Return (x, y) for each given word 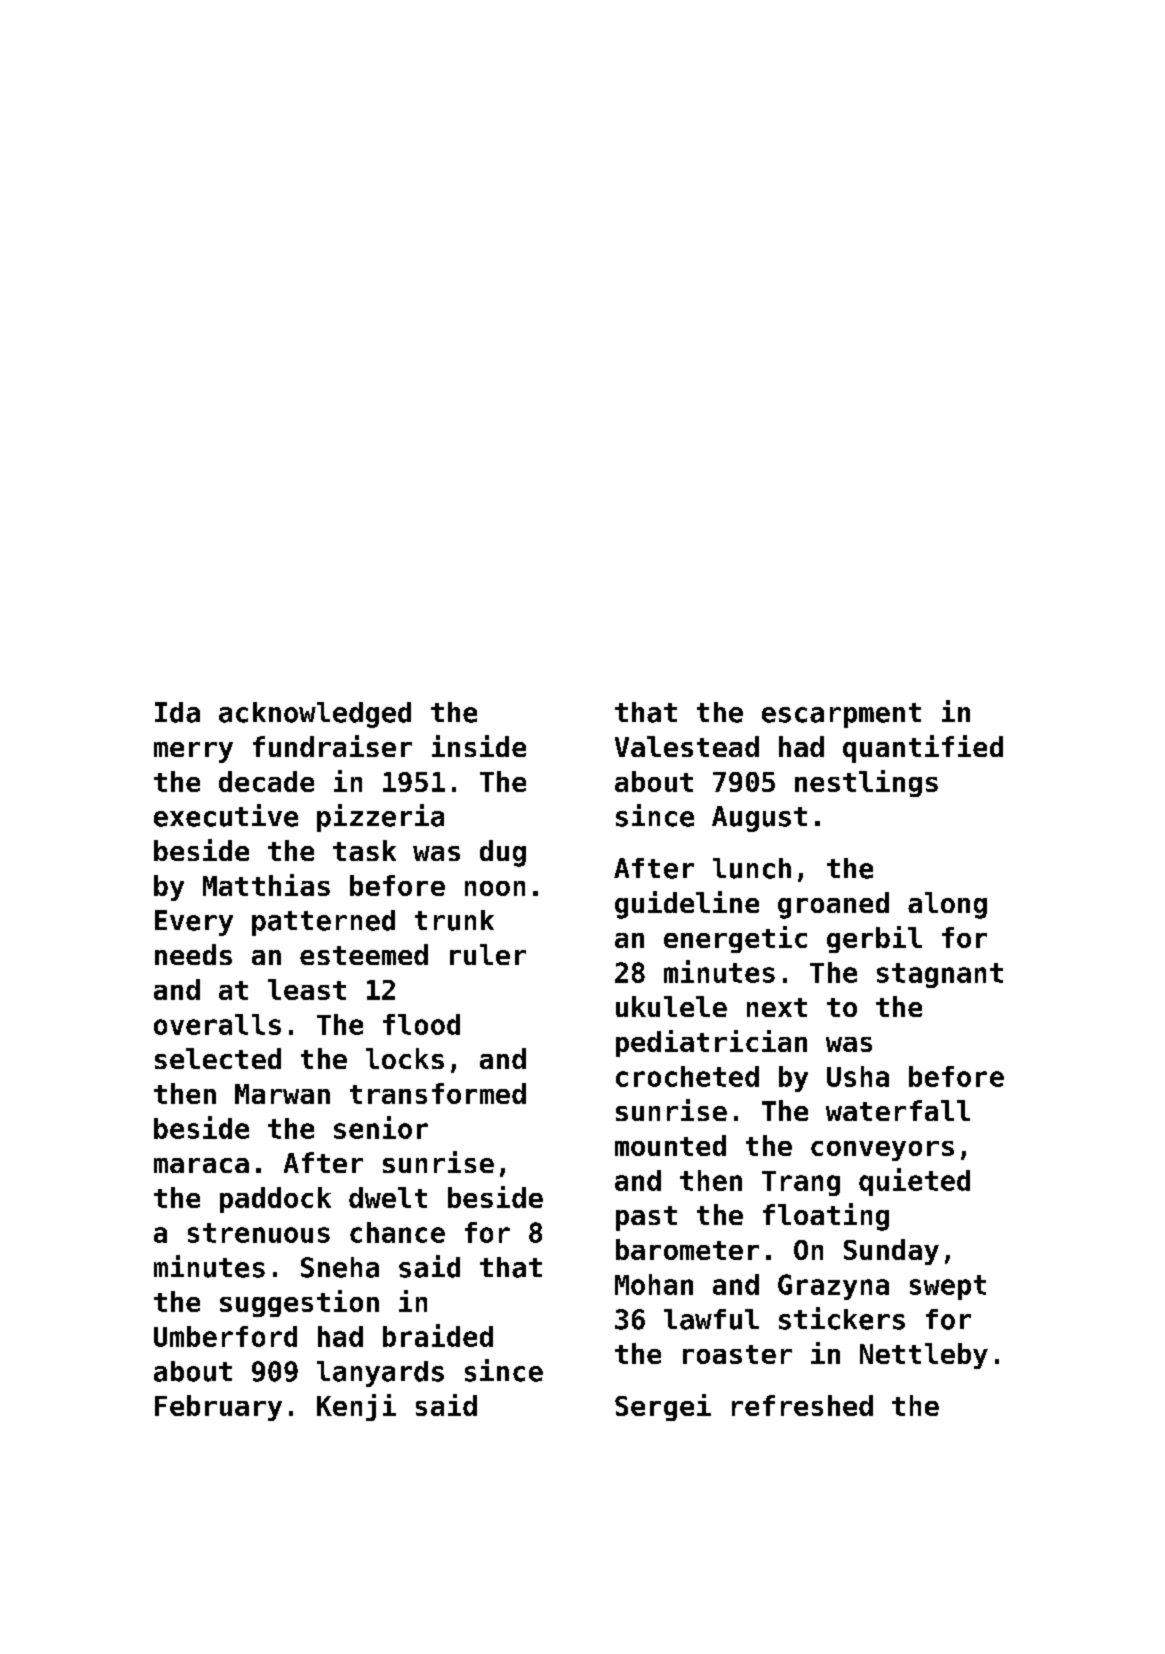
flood (421, 1024)
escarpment (841, 715)
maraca (201, 1165)
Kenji (356, 1407)
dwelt (388, 1197)
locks (405, 1058)
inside (479, 746)
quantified (923, 749)
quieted (914, 1182)
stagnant (940, 975)
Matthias (266, 885)
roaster (737, 1354)
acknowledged (315, 715)
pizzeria (380, 818)
